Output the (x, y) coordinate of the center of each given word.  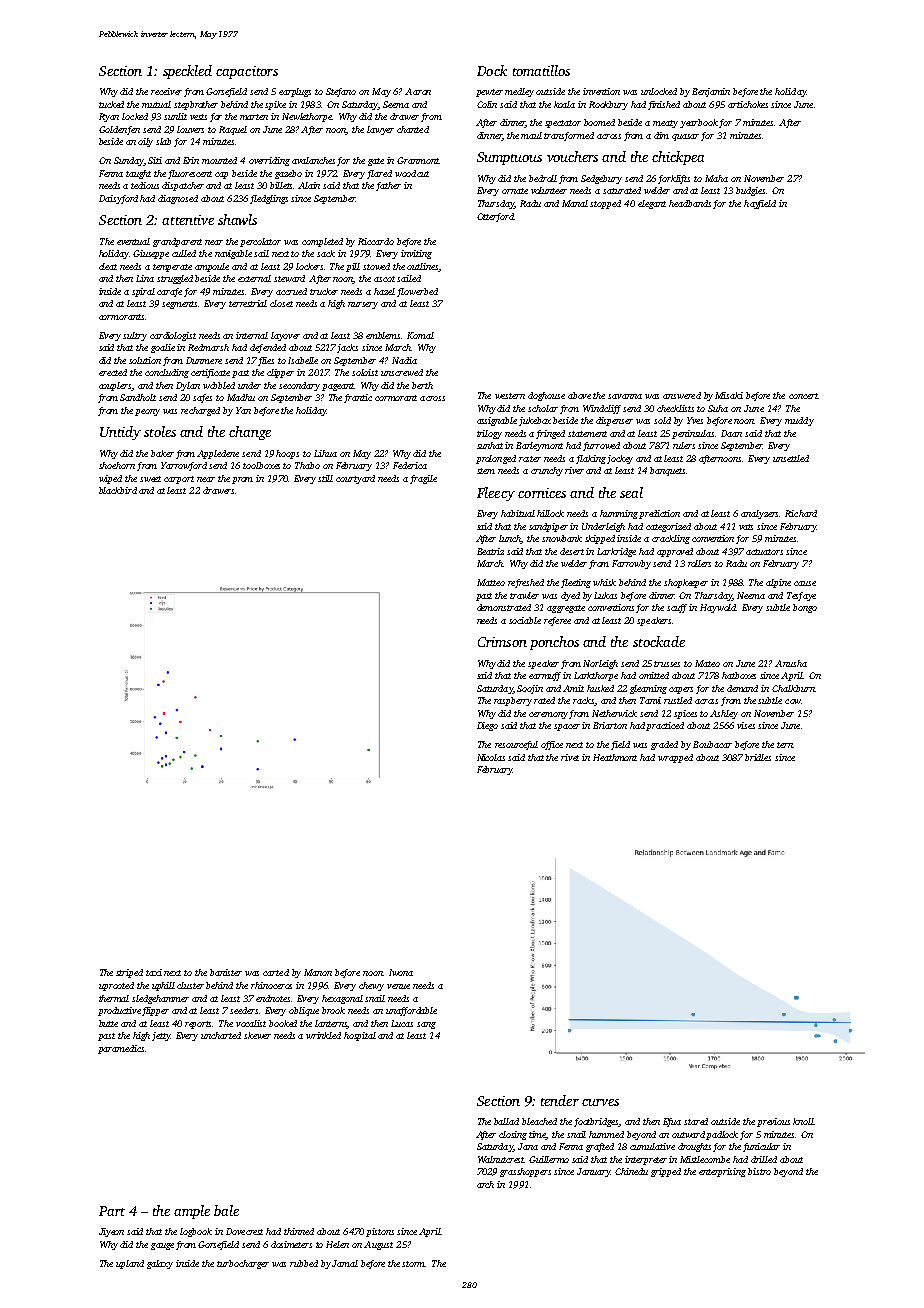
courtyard (355, 479)
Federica (410, 465)
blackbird (118, 490)
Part (112, 1211)
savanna (625, 396)
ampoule (212, 267)
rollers (699, 563)
